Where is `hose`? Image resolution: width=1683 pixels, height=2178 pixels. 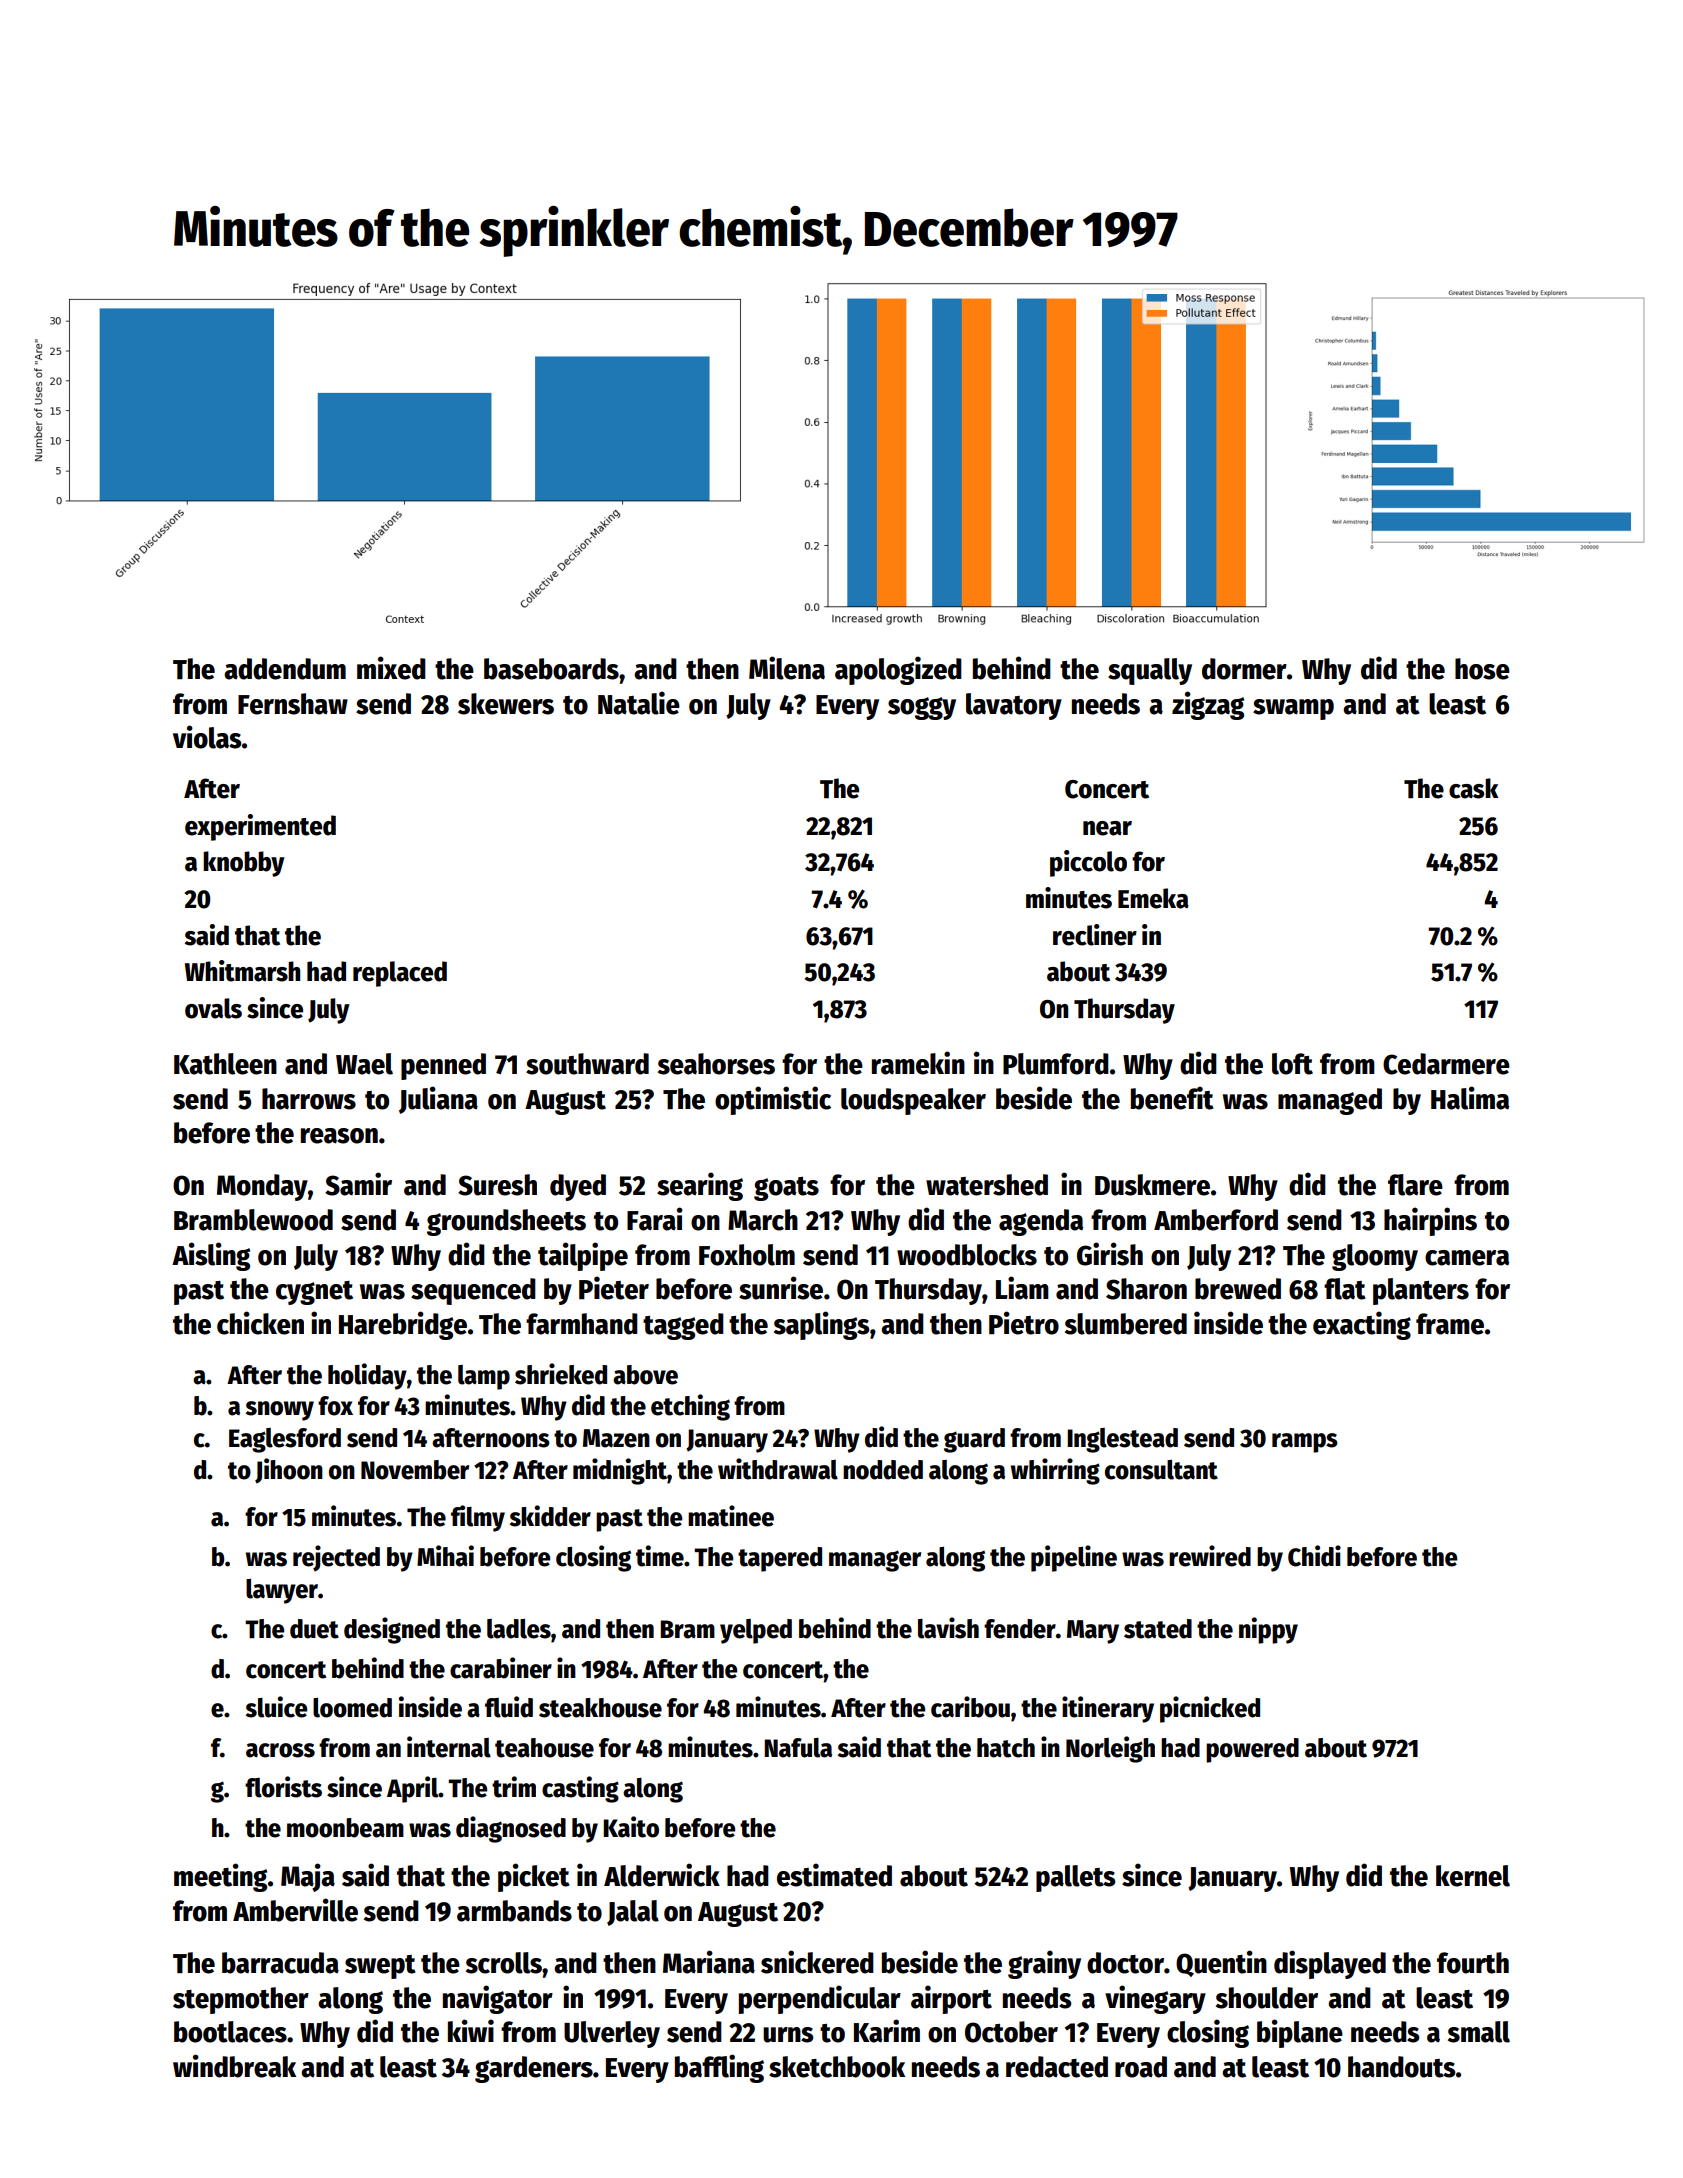
hose is located at coordinates (1482, 669).
